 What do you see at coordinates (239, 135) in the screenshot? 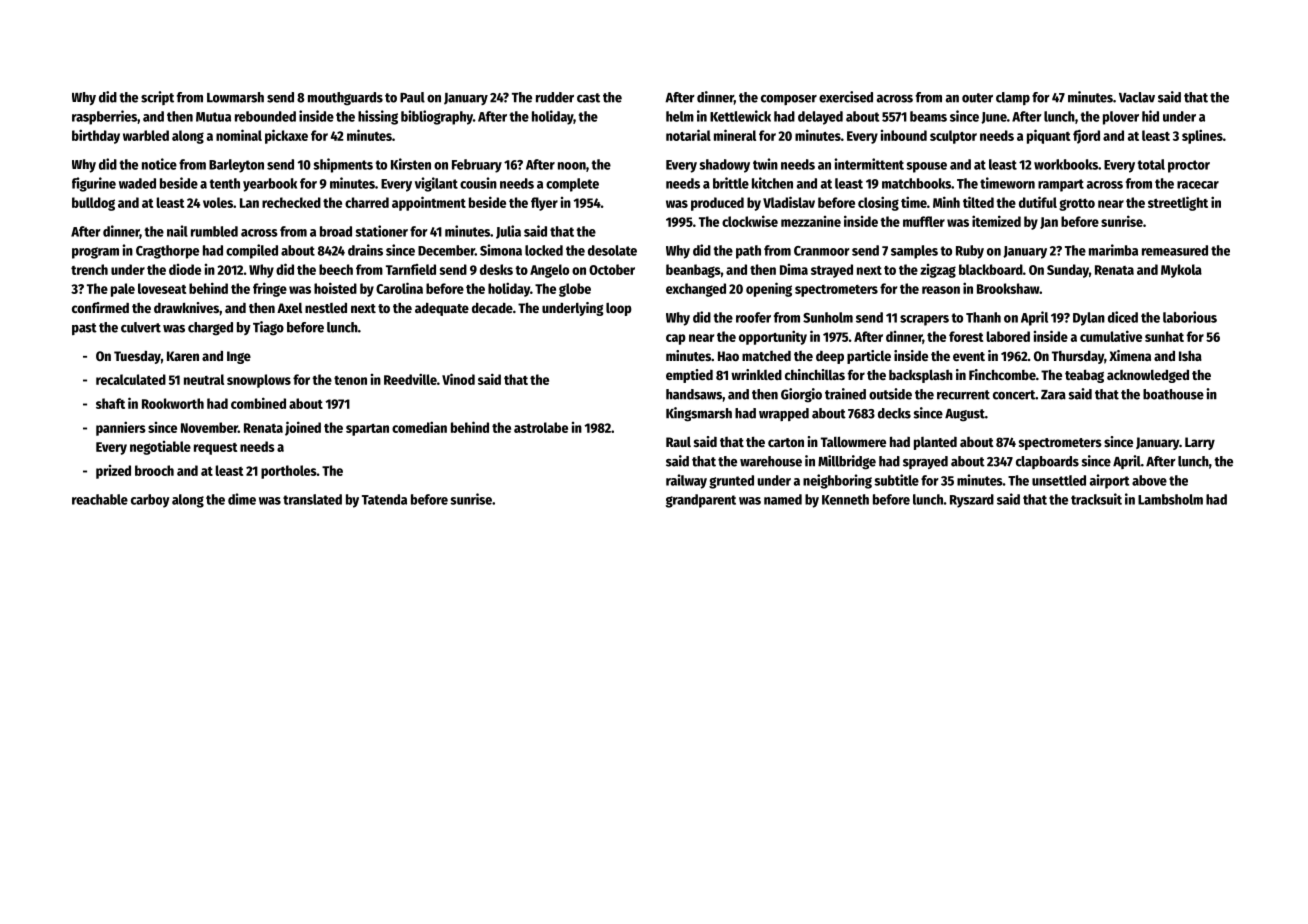
I see `nominal` at bounding box center [239, 135].
